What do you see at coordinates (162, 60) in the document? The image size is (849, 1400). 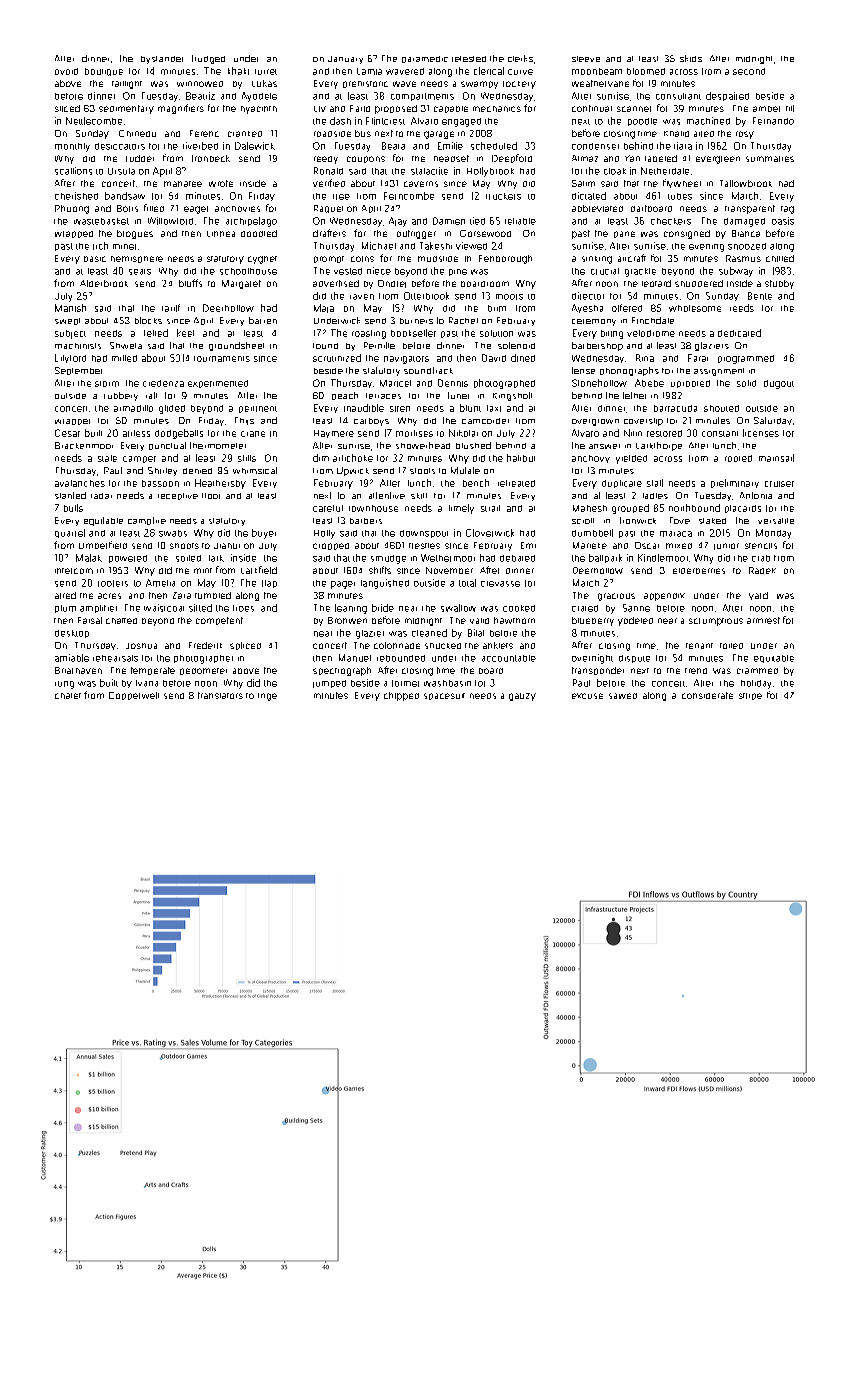 I see `bystander` at bounding box center [162, 60].
